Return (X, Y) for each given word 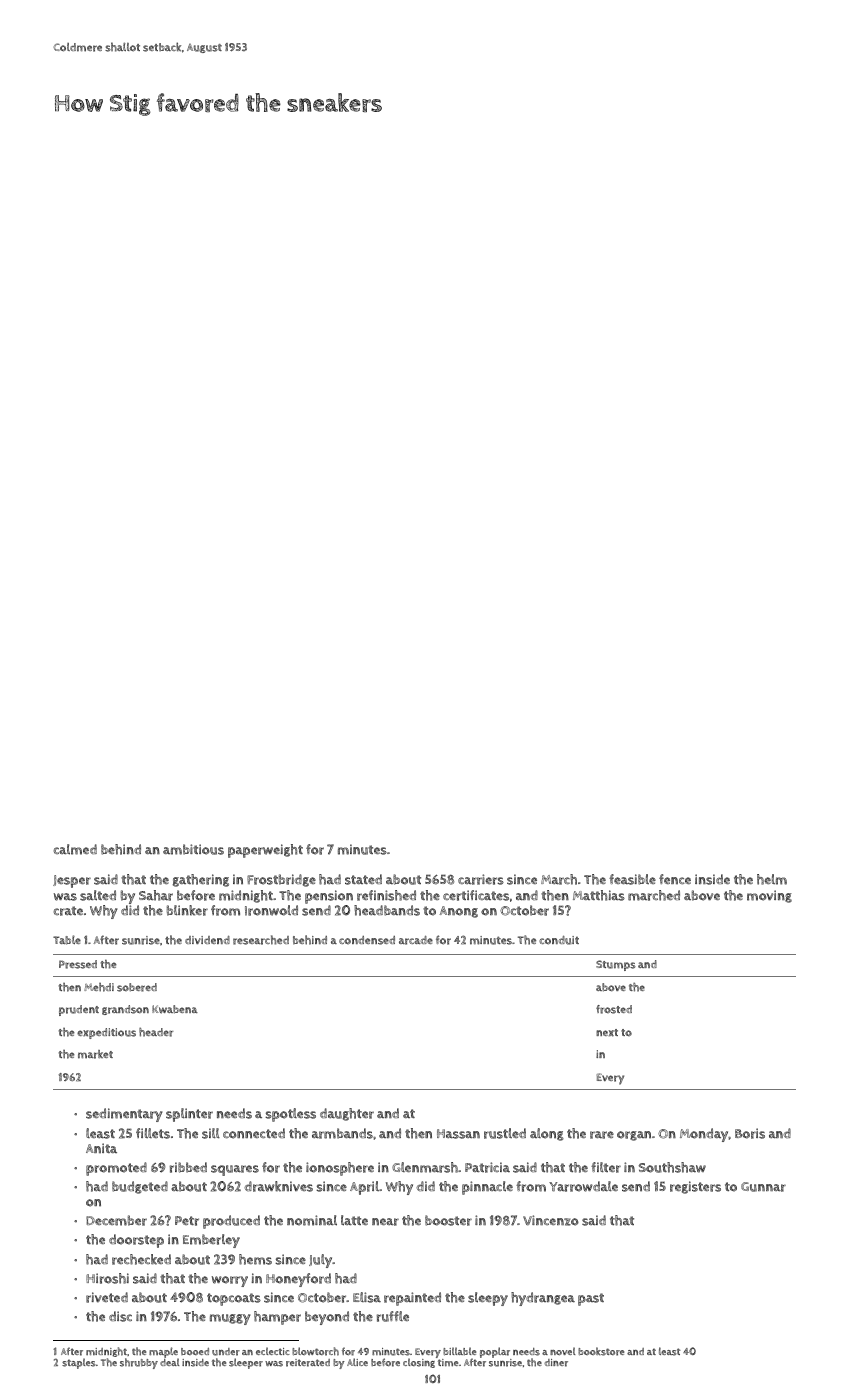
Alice (357, 1362)
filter (606, 1167)
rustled (505, 1133)
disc (120, 1316)
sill (211, 1133)
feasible (632, 879)
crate (68, 911)
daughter (347, 1114)
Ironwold (271, 910)
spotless (290, 1115)
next (607, 1033)
